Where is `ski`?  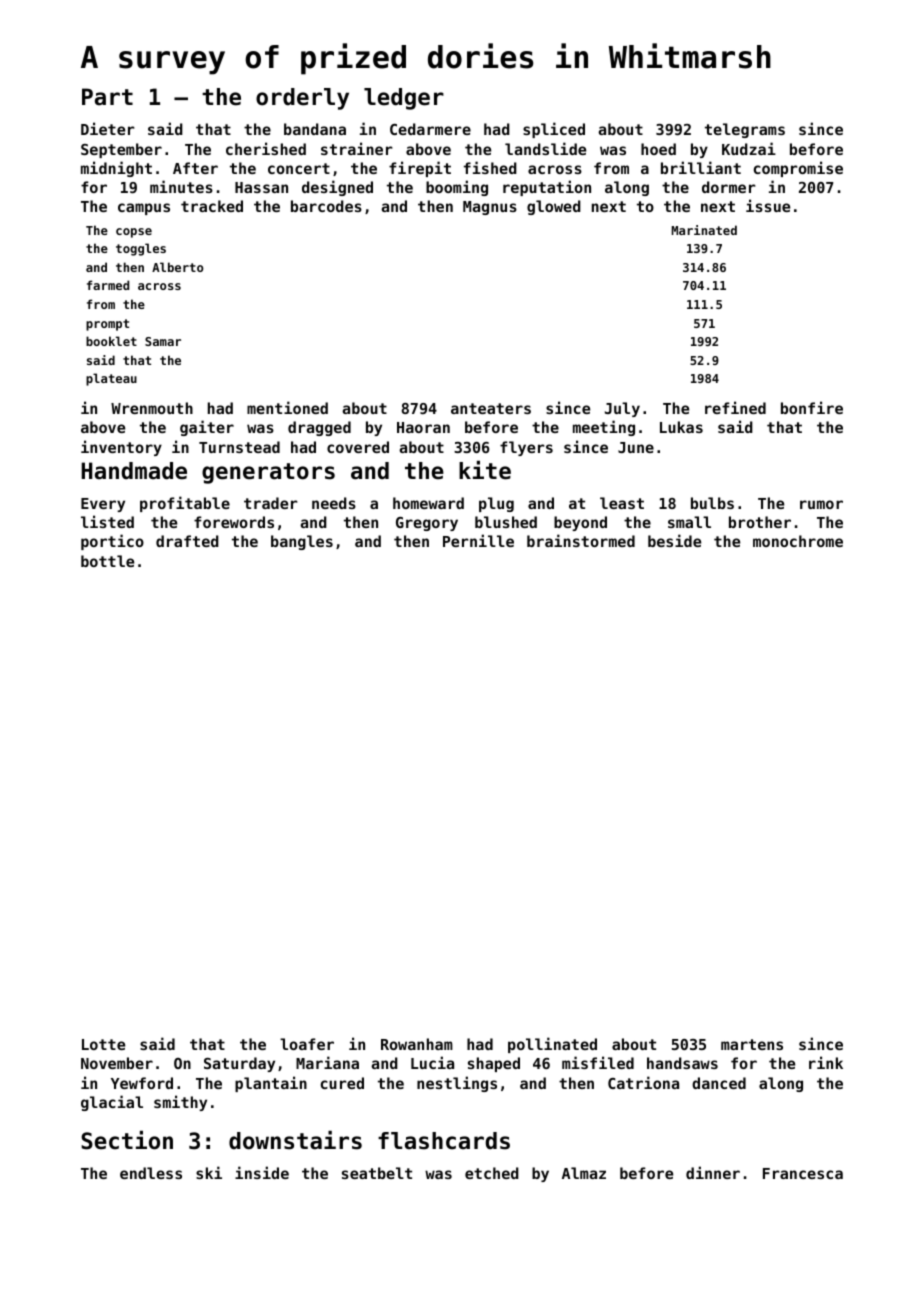
ski is located at coordinates (209, 1172).
